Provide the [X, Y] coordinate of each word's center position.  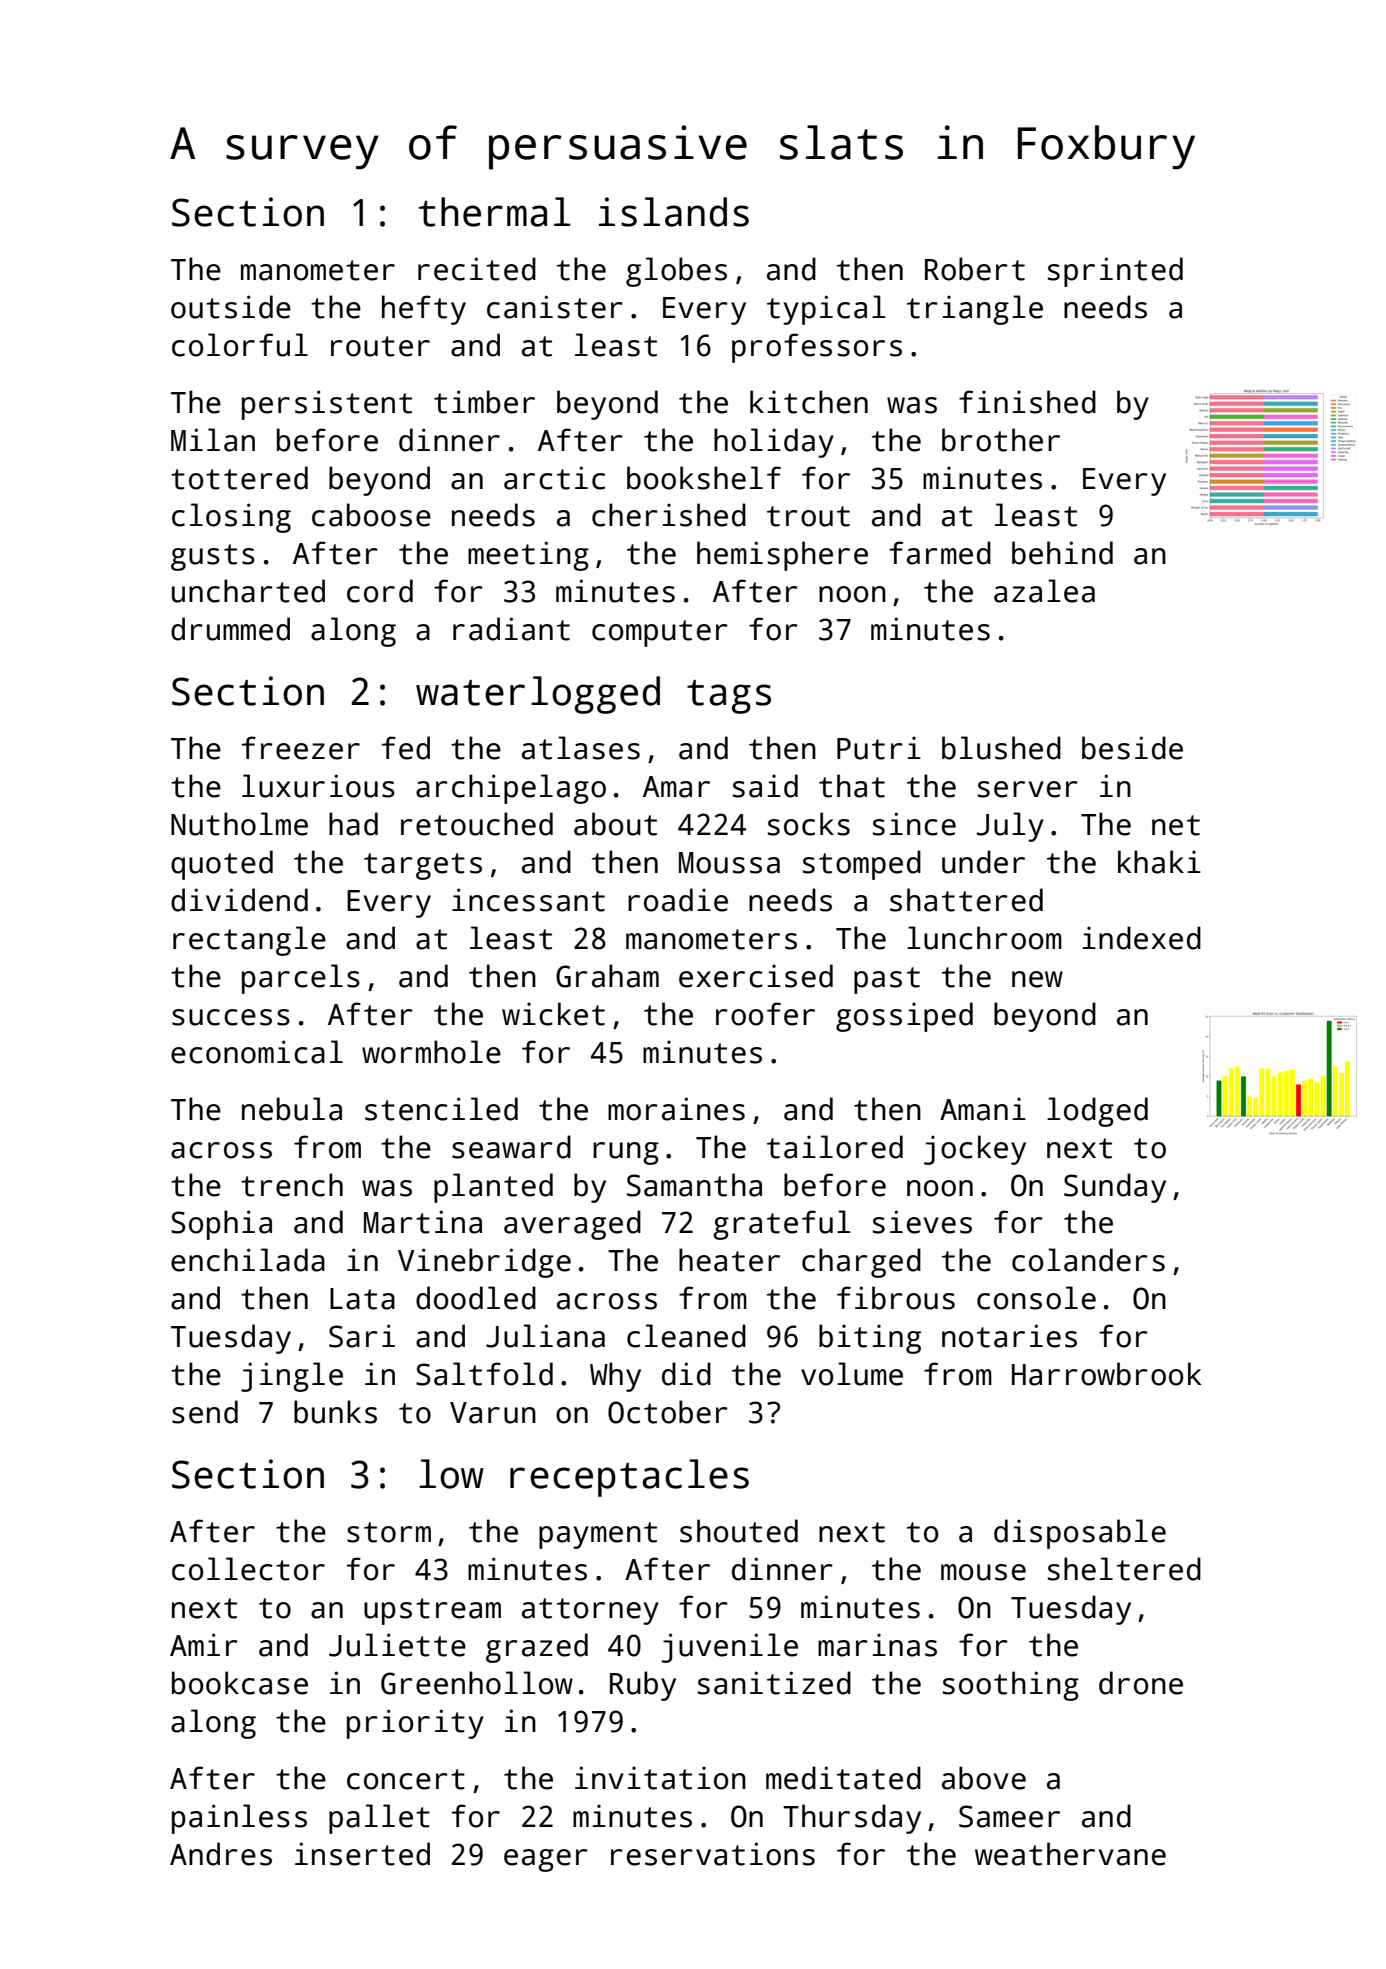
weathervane [1070, 1854]
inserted [362, 1854]
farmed [940, 553]
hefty [424, 310]
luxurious [318, 786]
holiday [774, 443]
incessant [528, 900]
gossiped [904, 1017]
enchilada [248, 1260]
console [1036, 1298]
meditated [843, 1778]
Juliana [545, 1336]
